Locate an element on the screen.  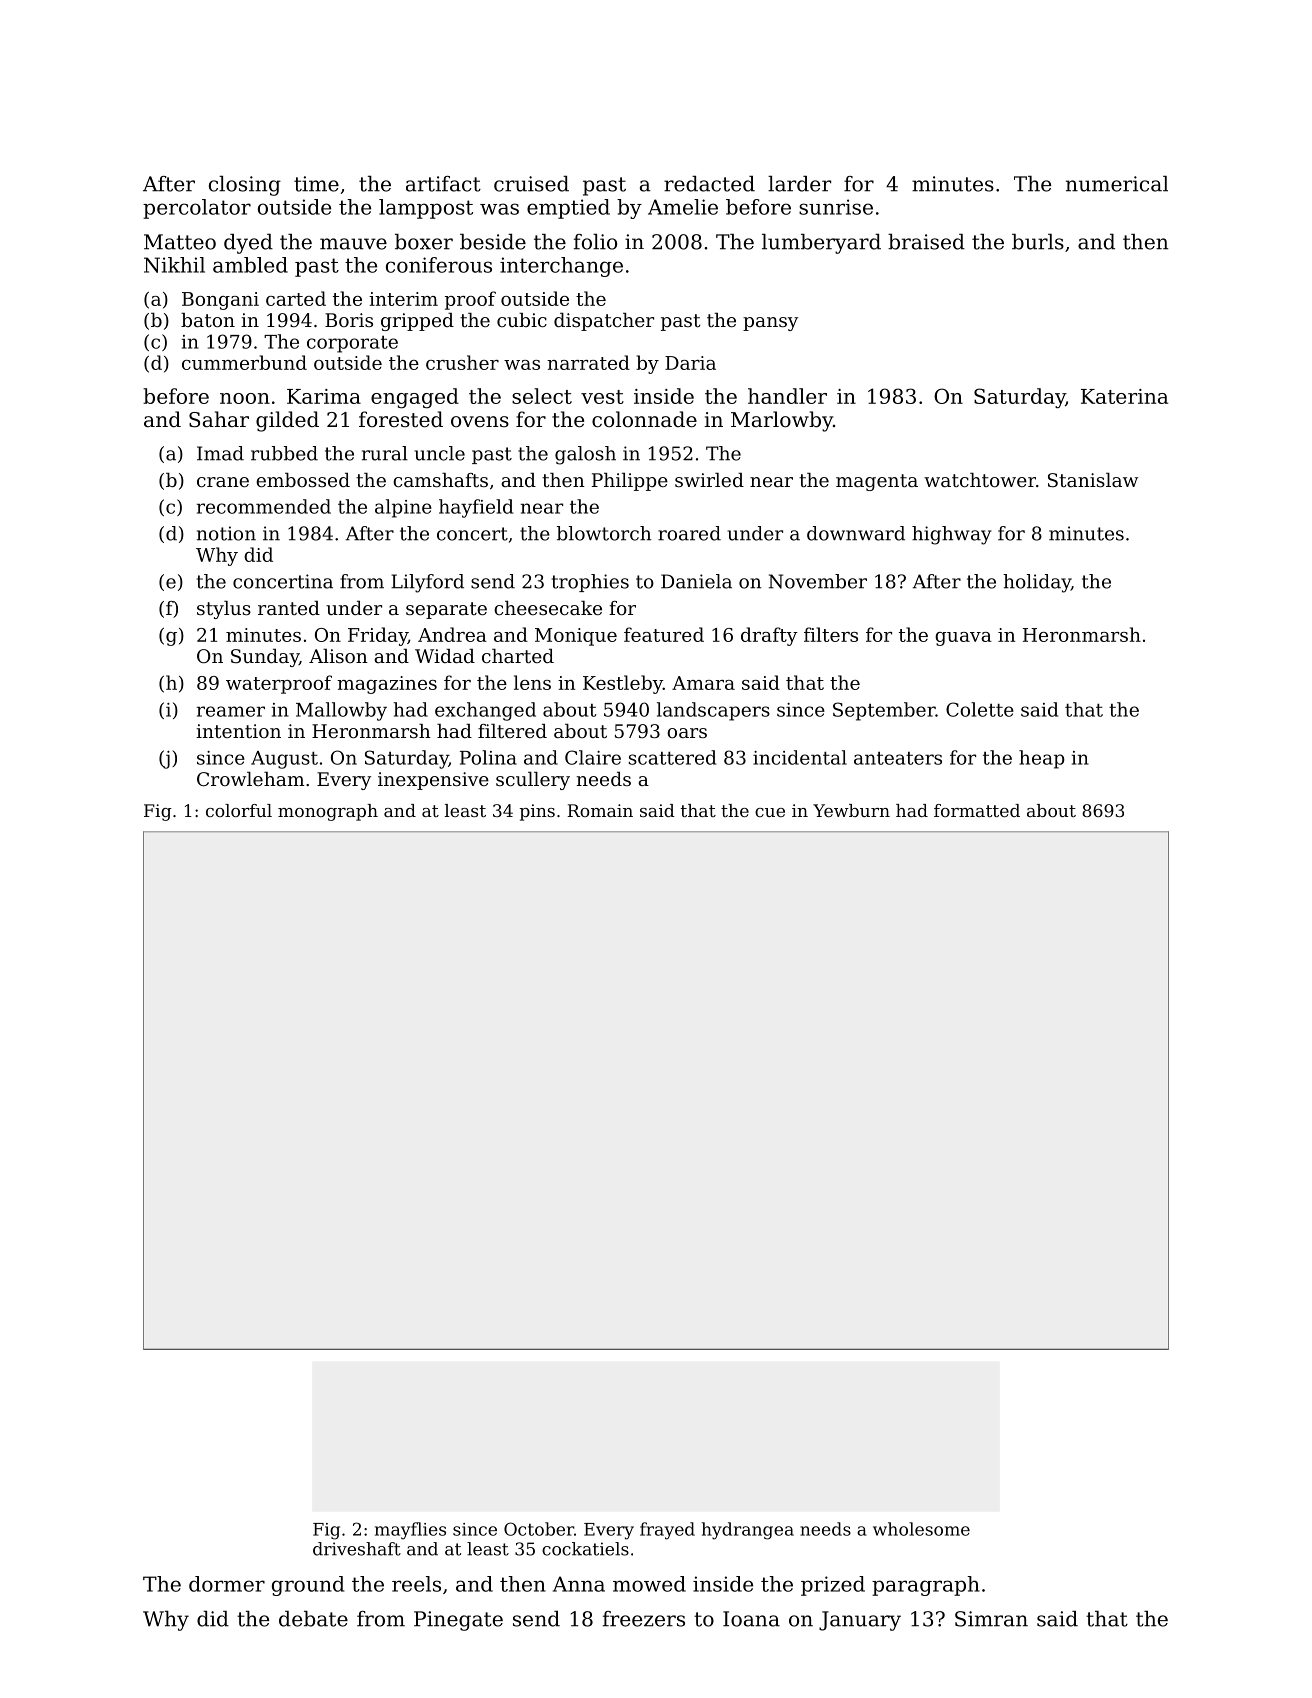
galosh is located at coordinates (585, 455).
